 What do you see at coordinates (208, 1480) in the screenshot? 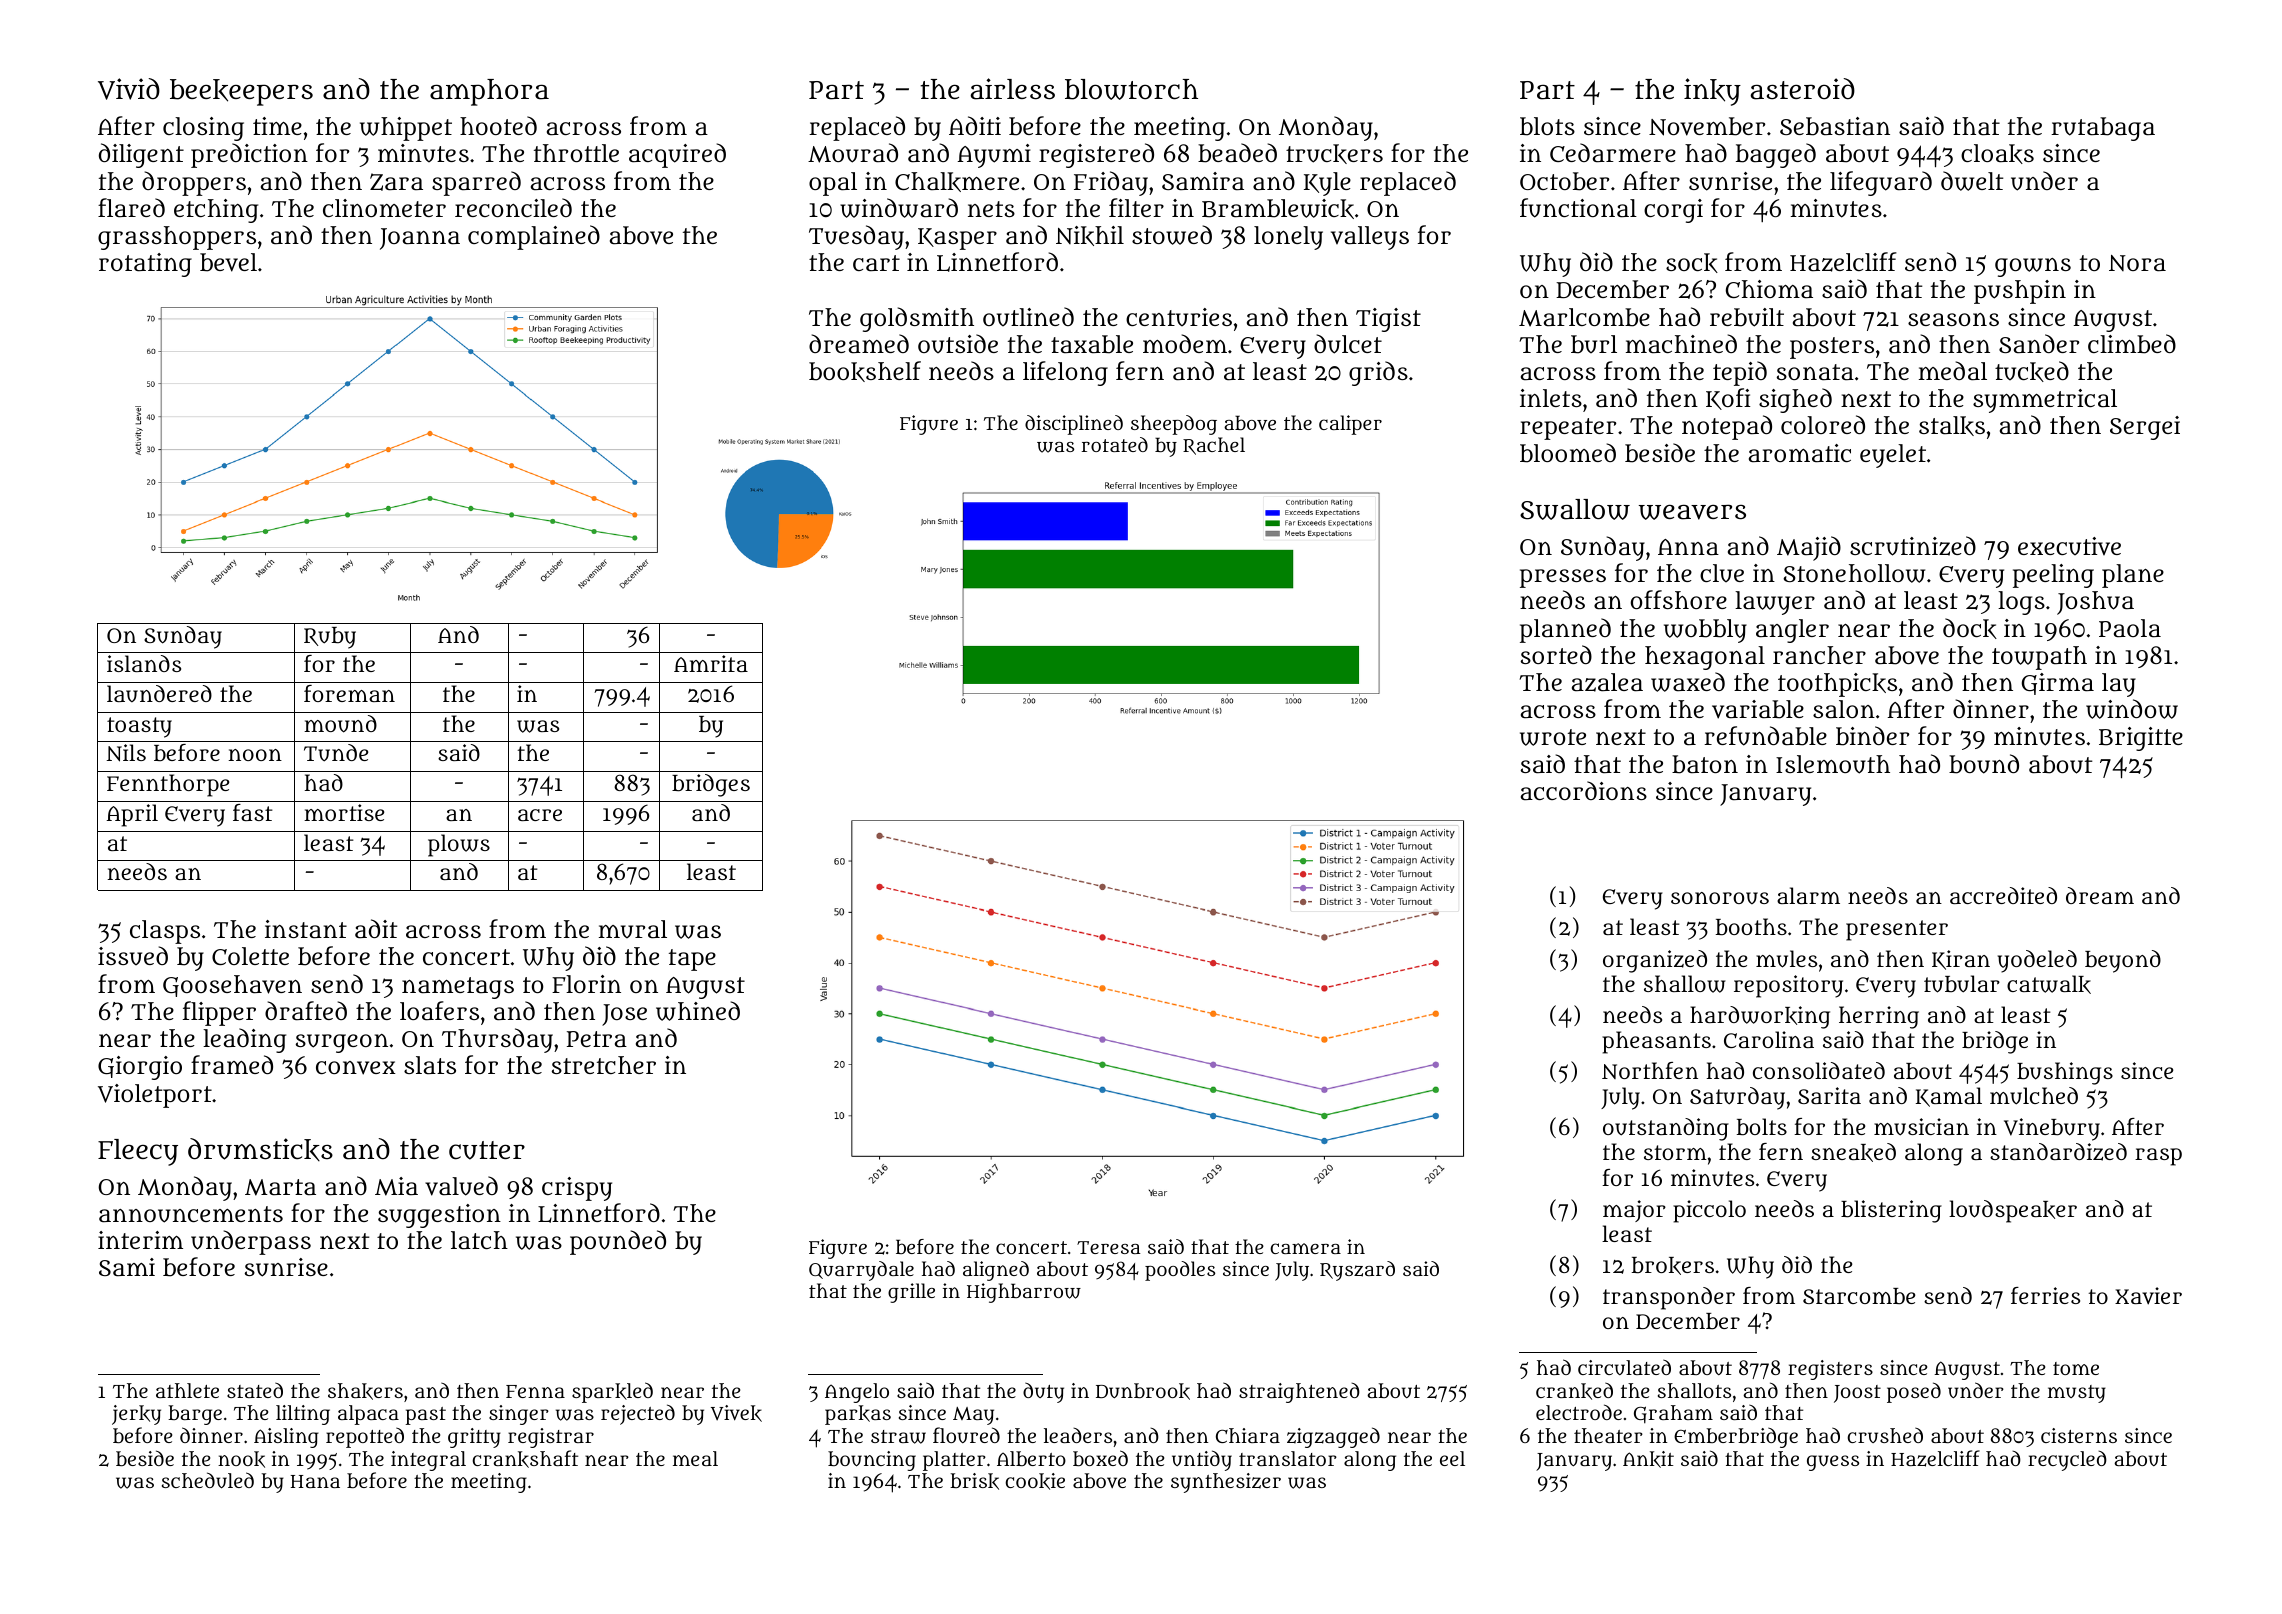
I see `scheduled` at bounding box center [208, 1480].
